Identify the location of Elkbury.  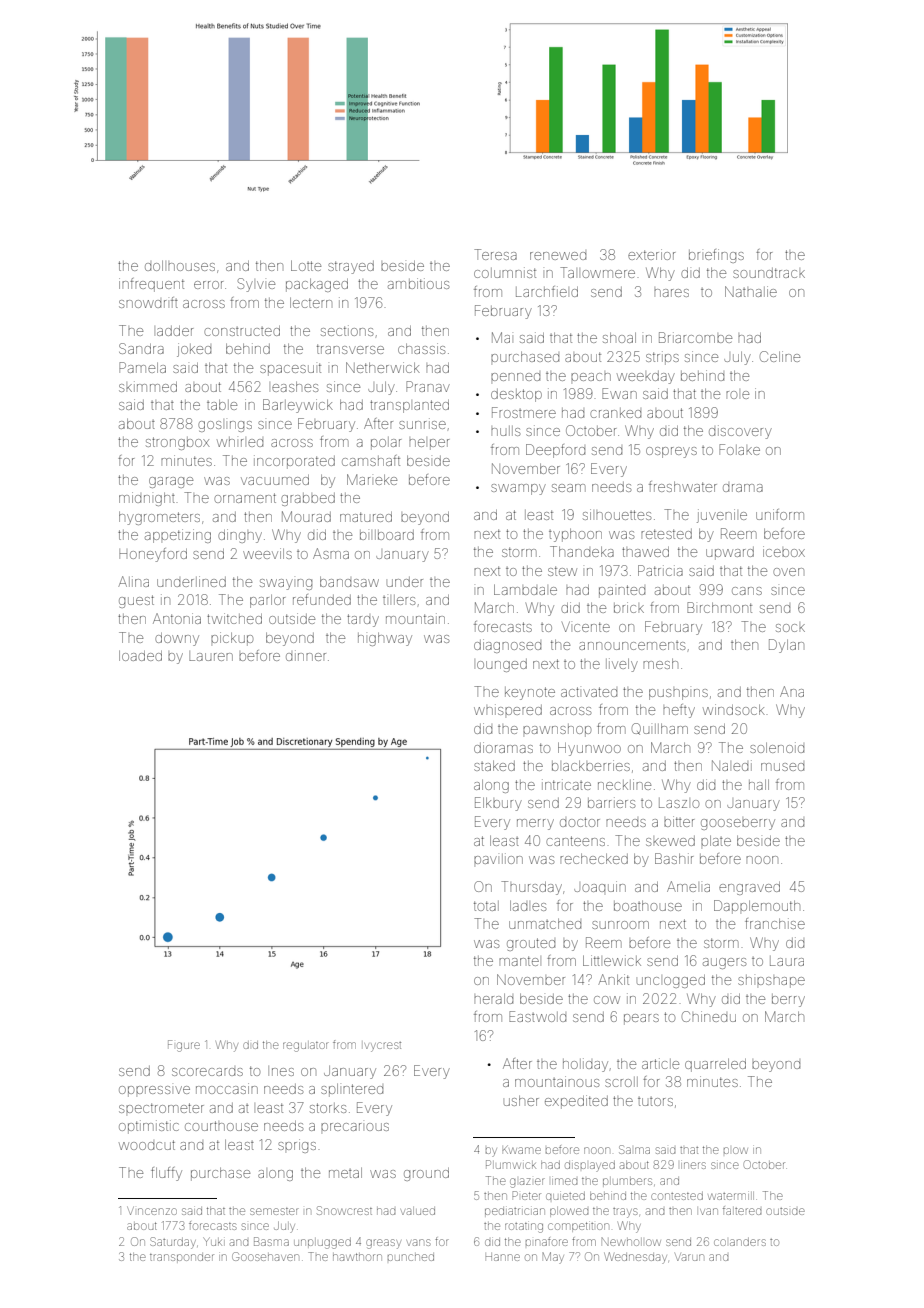
(498, 804).
